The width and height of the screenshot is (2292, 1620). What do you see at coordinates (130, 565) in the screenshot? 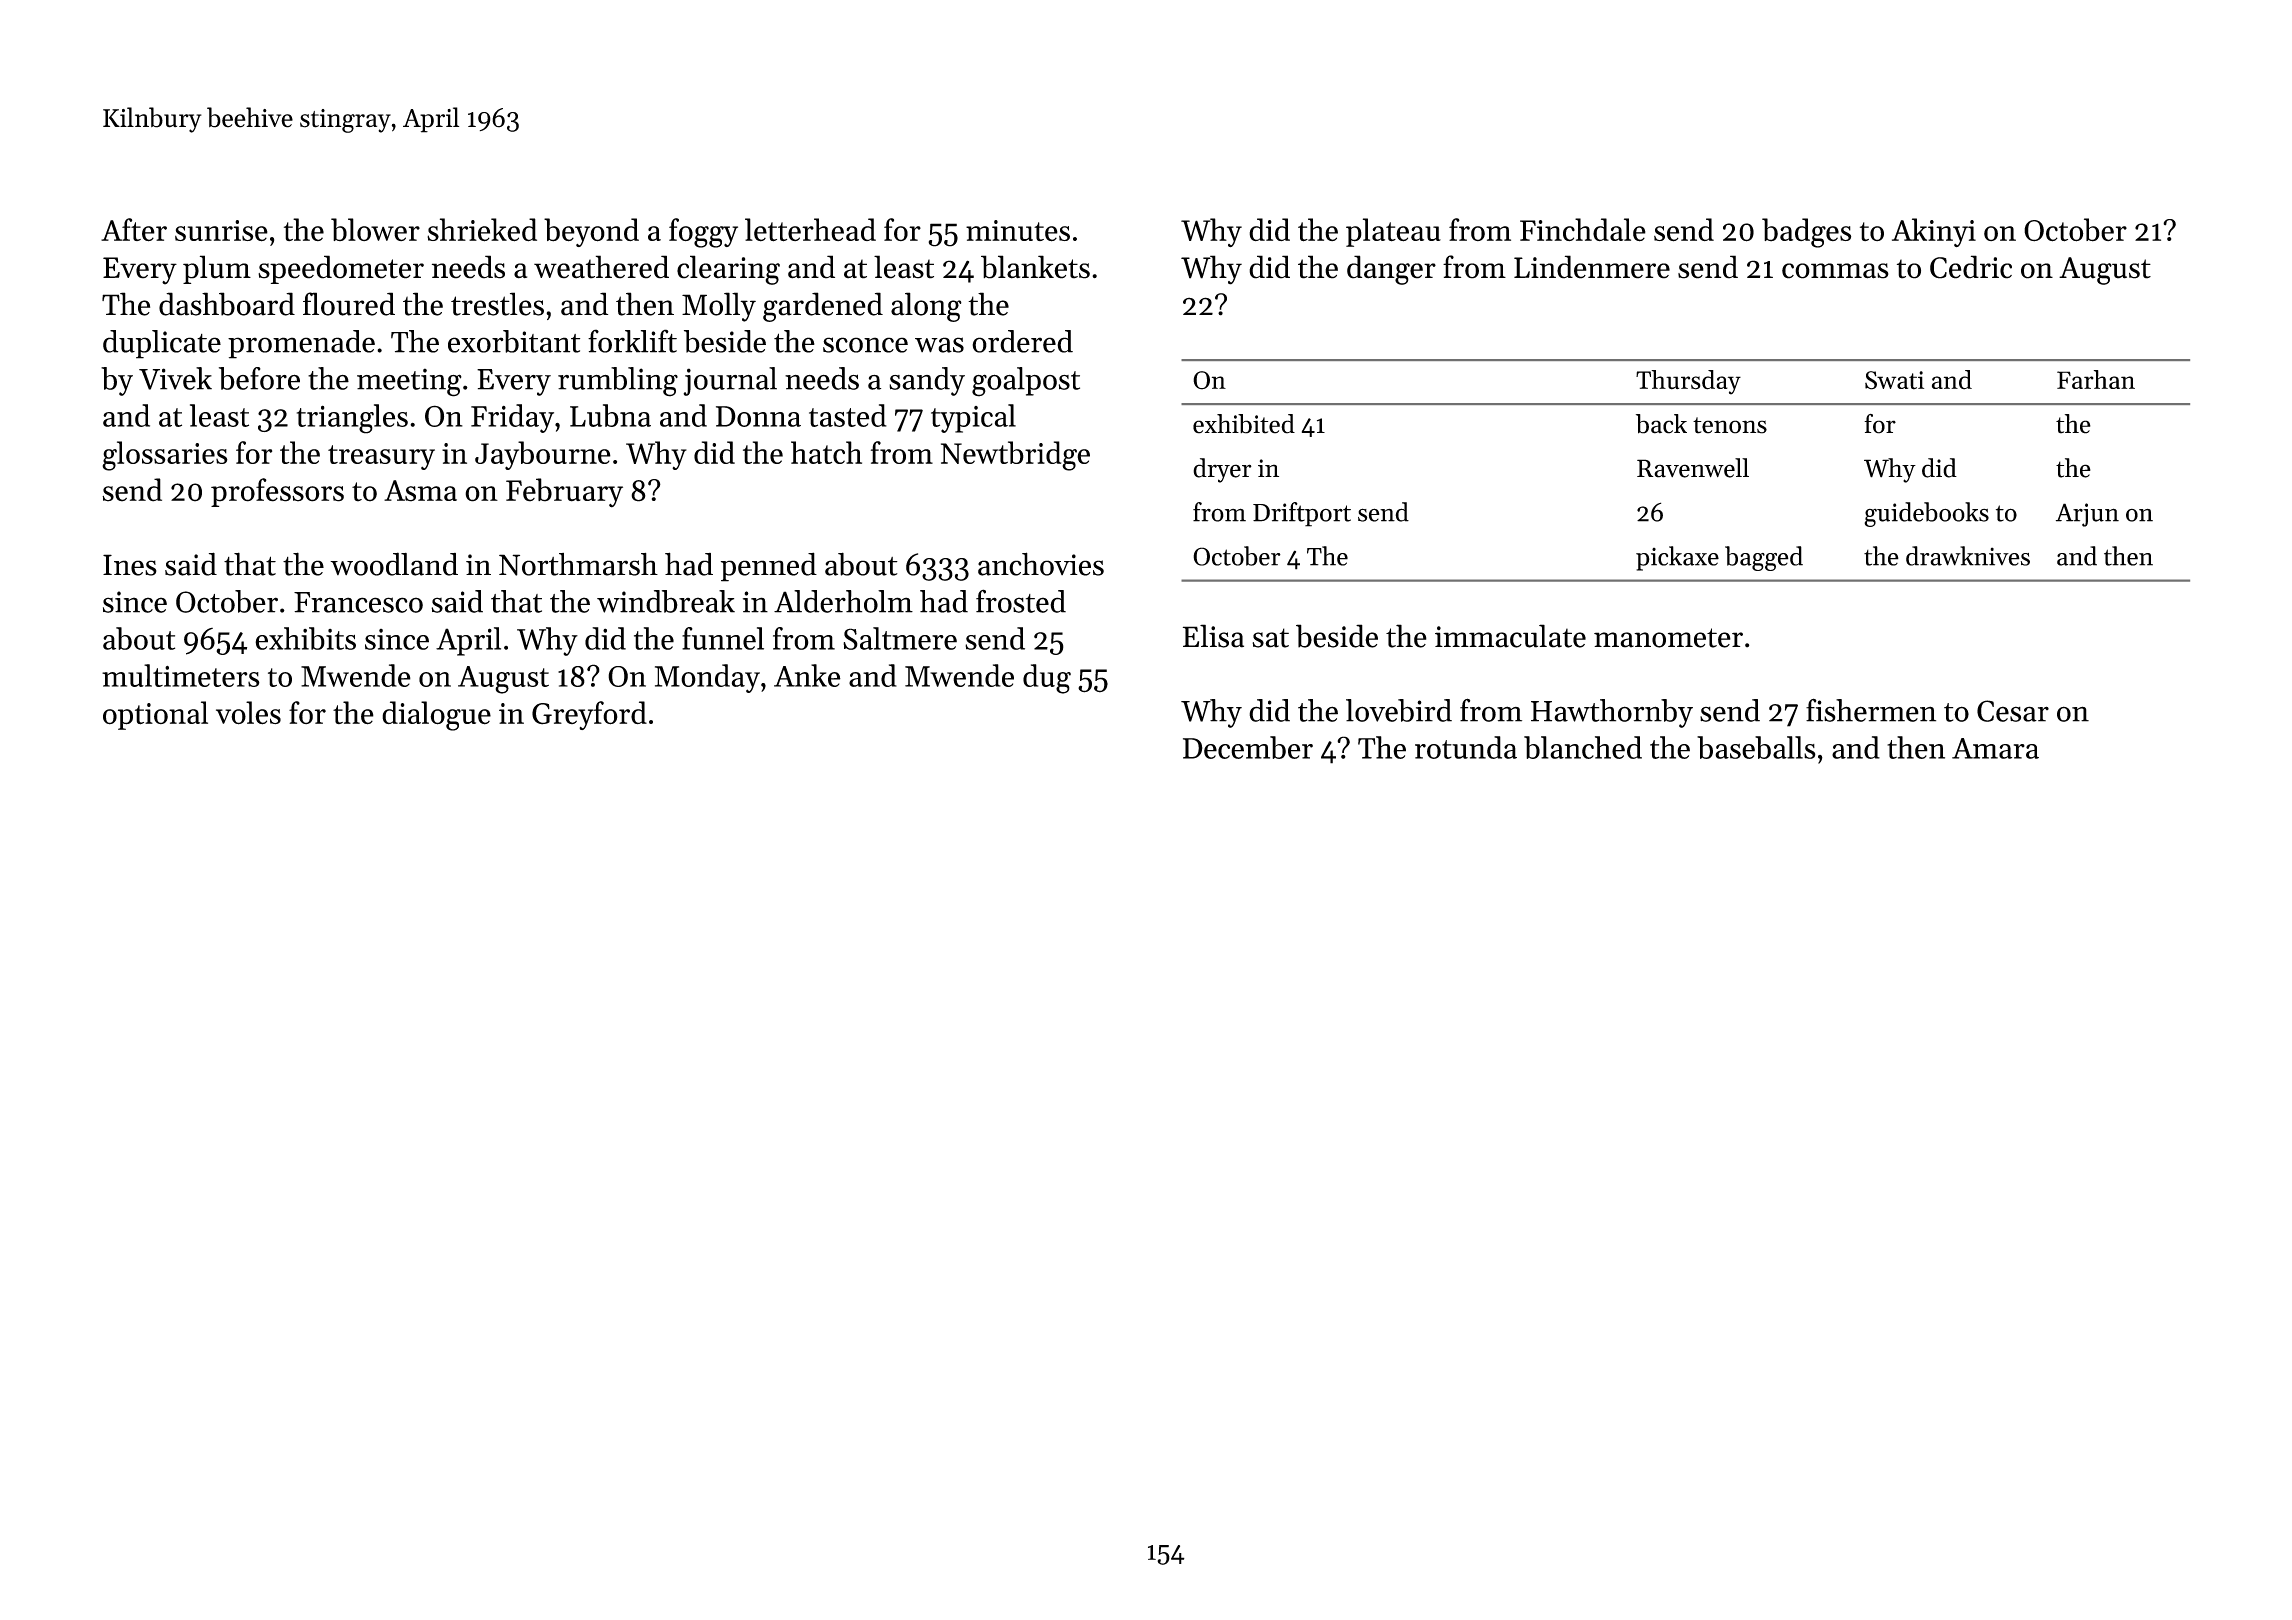
I see `Ines` at bounding box center [130, 565].
